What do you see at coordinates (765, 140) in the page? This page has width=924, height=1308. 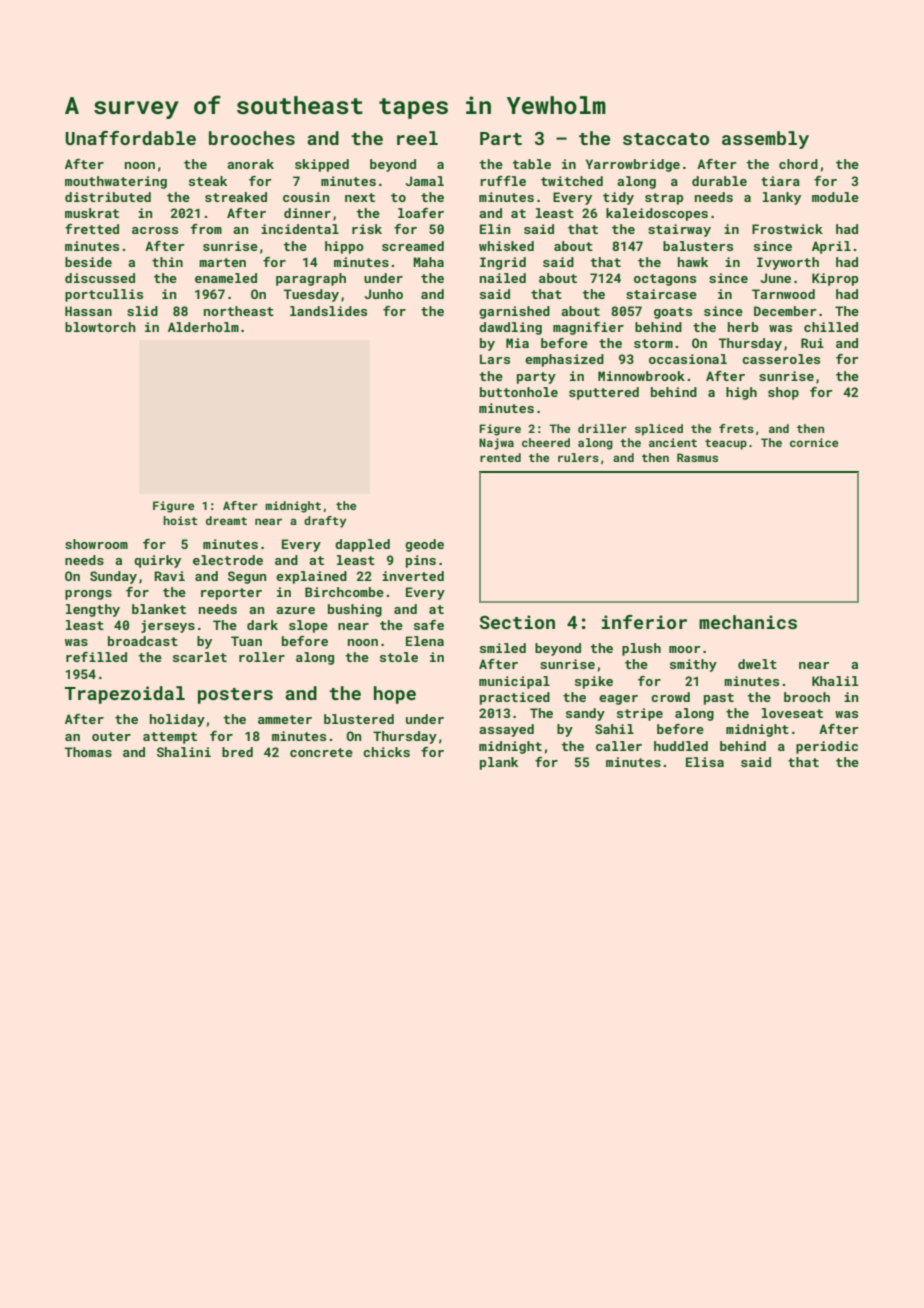 I see `assembly` at bounding box center [765, 140].
